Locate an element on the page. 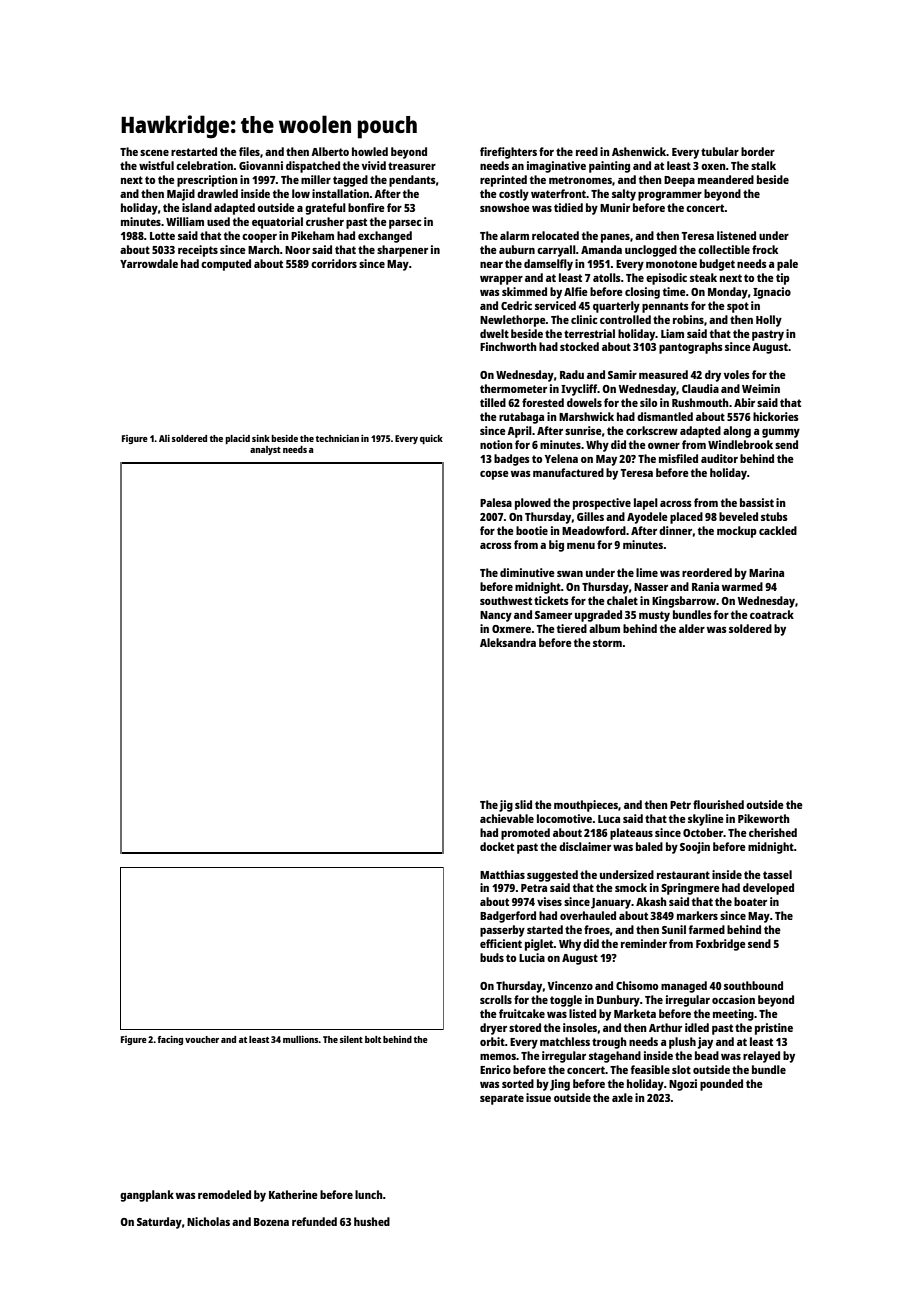  alder is located at coordinates (692, 628).
